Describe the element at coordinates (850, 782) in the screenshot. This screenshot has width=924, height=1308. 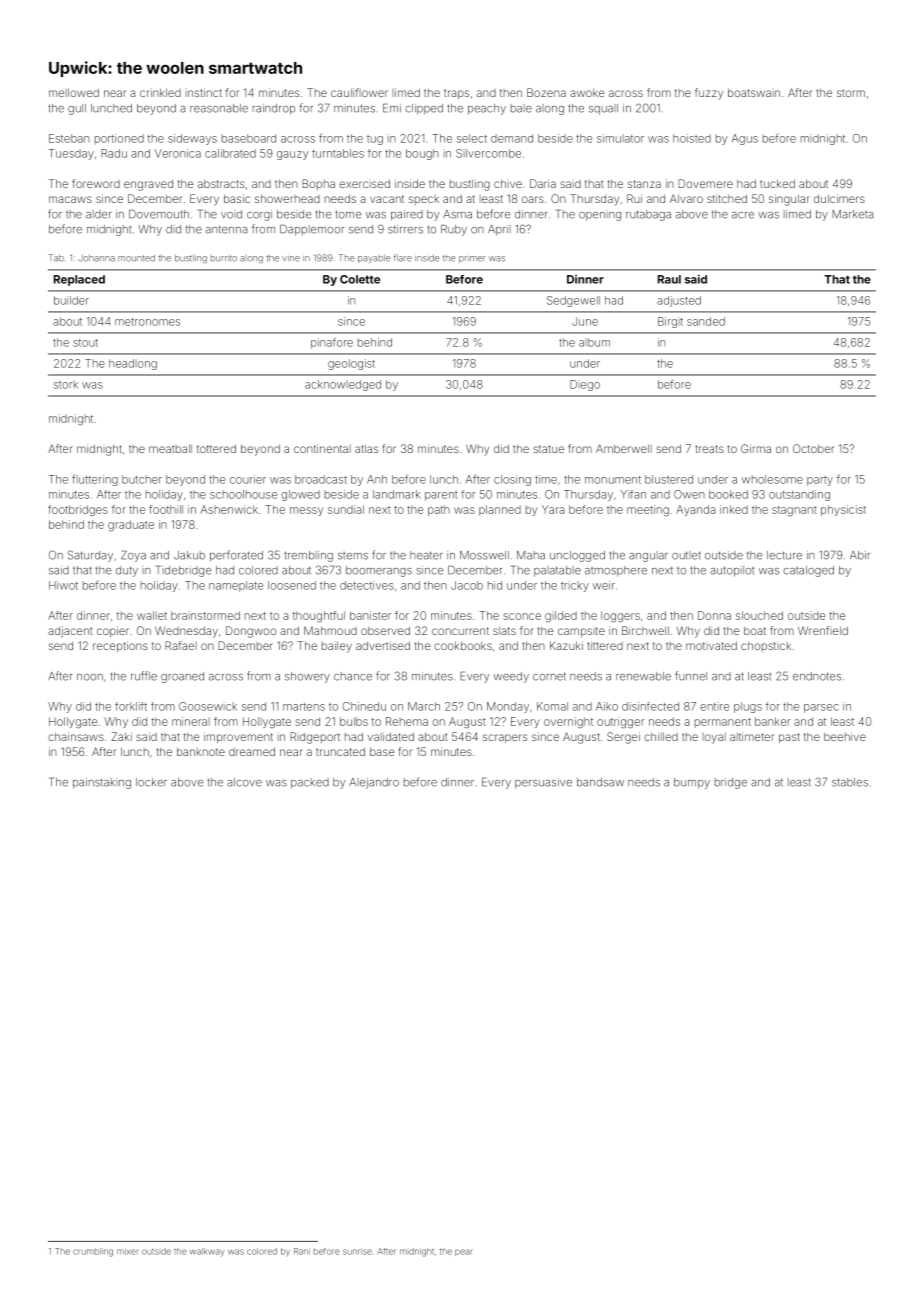
I see `stables` at that location.
